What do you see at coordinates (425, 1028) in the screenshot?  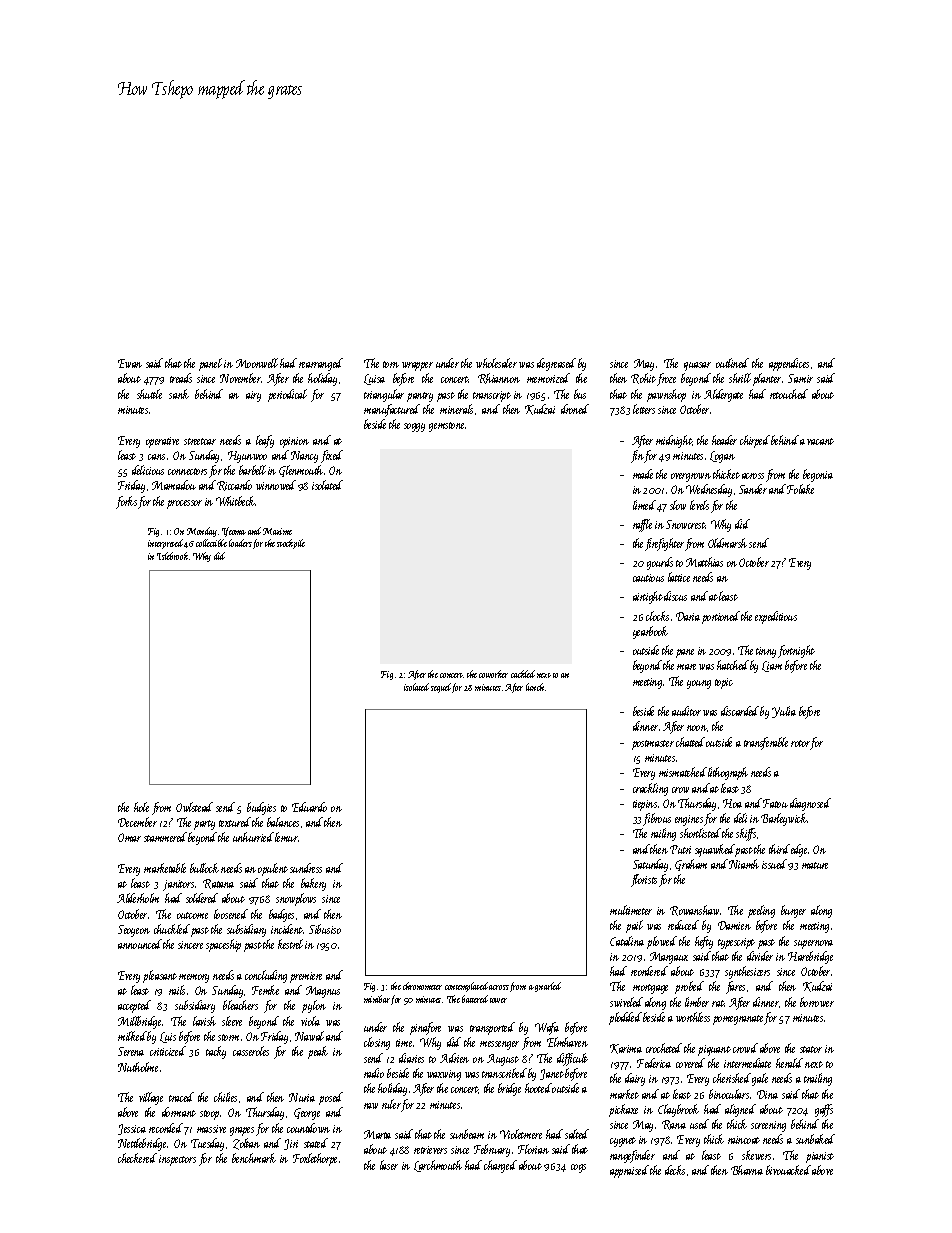 I see `pinafore` at bounding box center [425, 1028].
